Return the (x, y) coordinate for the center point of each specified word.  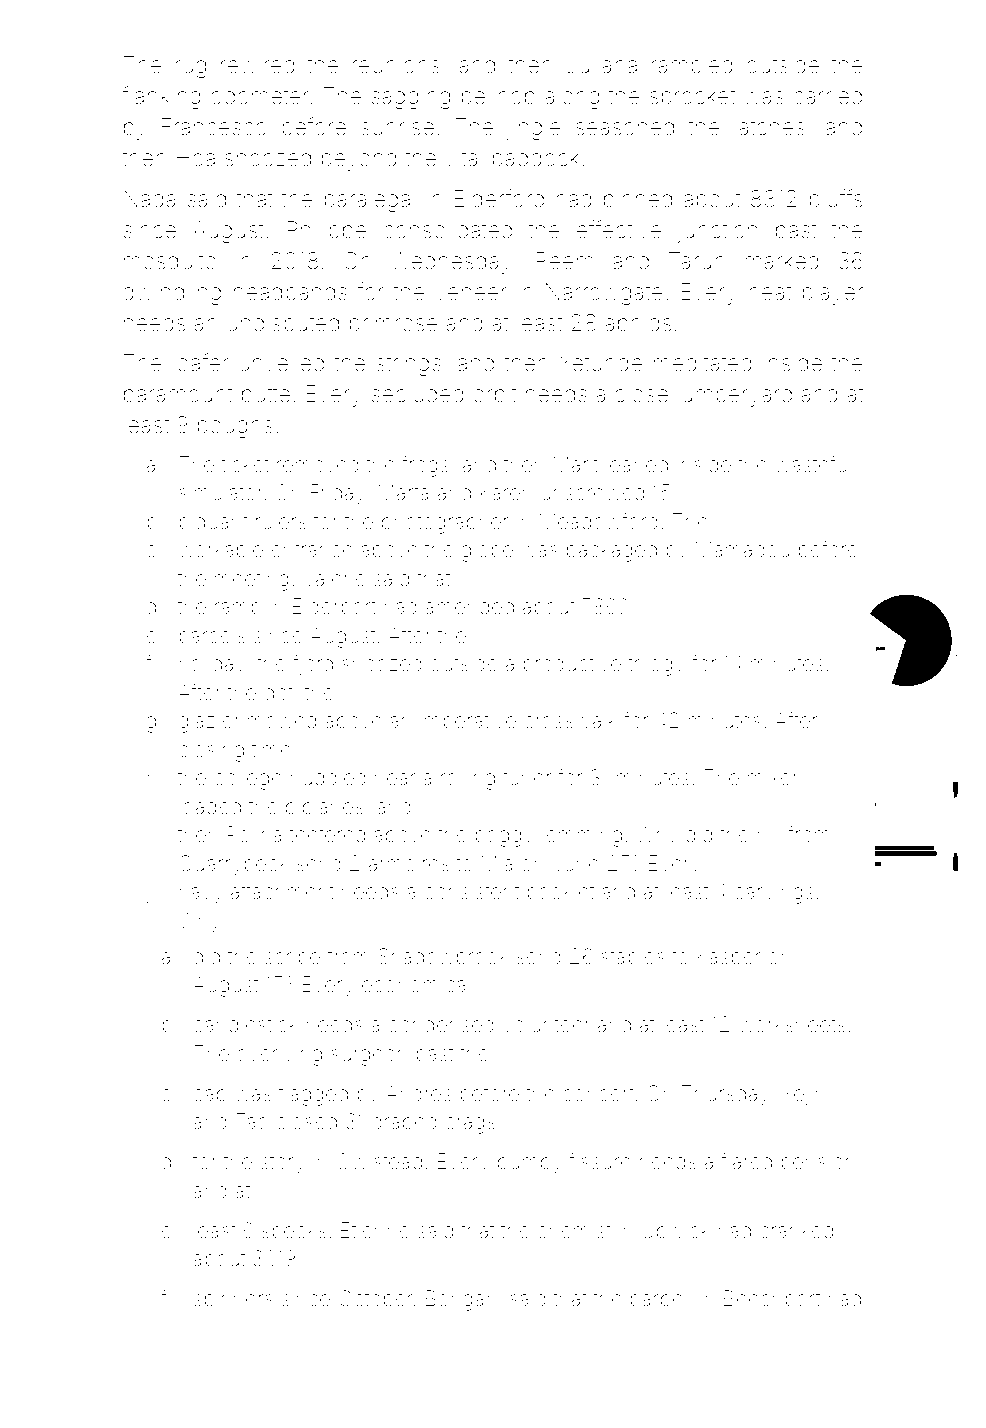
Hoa (196, 158)
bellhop (498, 98)
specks (293, 1232)
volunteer (546, 1024)
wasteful (813, 464)
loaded (210, 806)
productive (572, 665)
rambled (692, 65)
